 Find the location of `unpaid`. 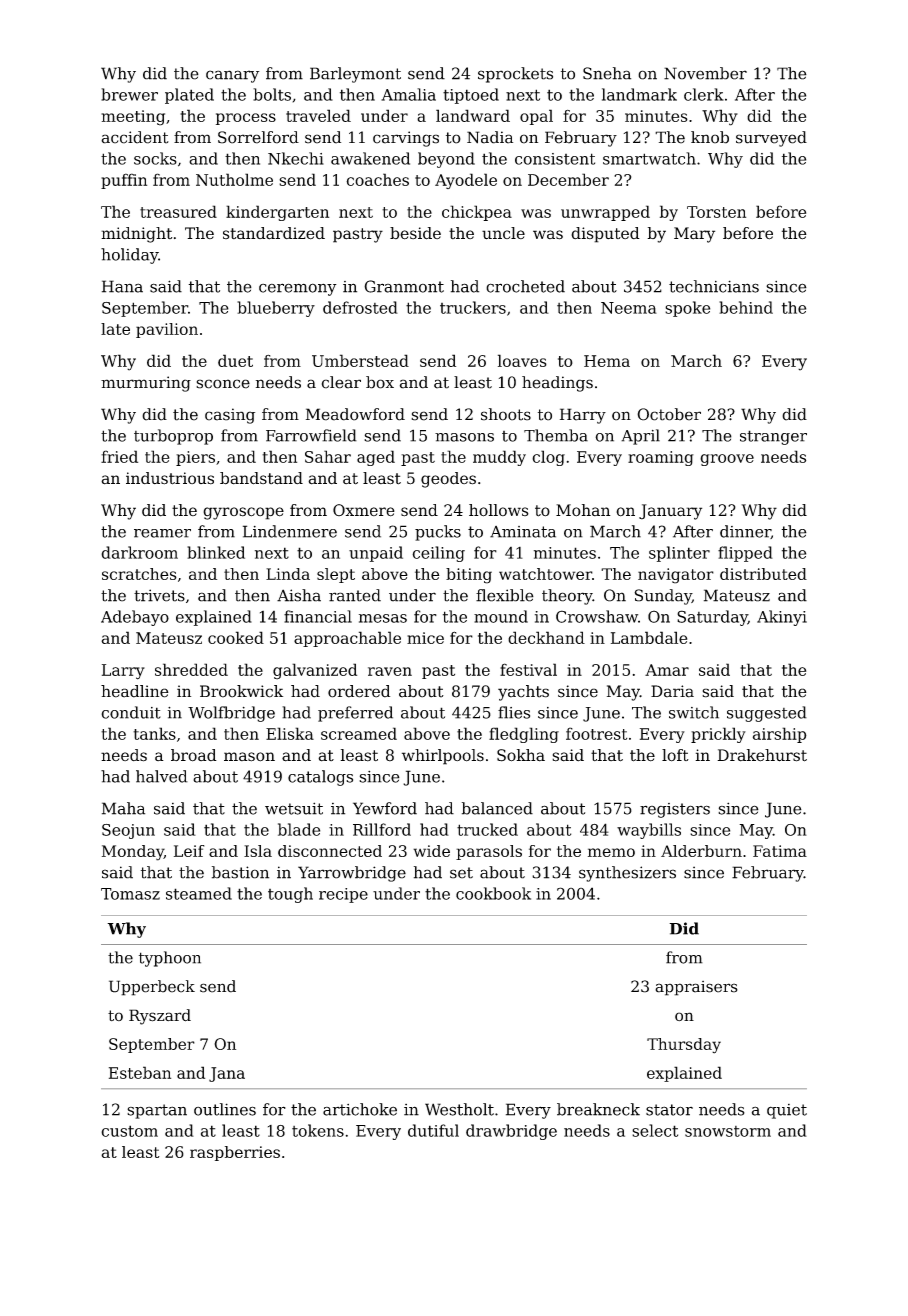

unpaid is located at coordinates (376, 554).
